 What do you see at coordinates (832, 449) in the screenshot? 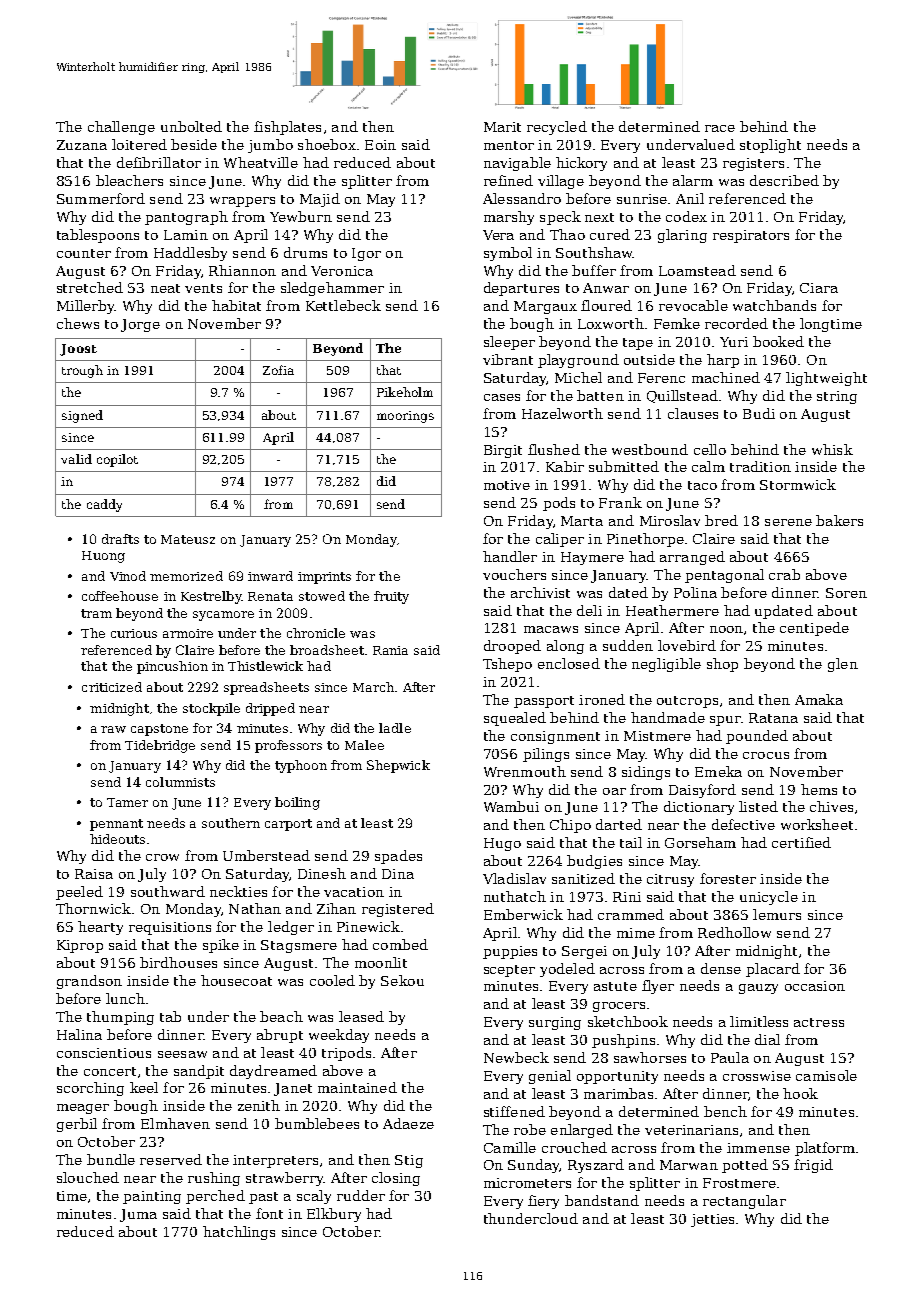
I see `whisk` at bounding box center [832, 449].
